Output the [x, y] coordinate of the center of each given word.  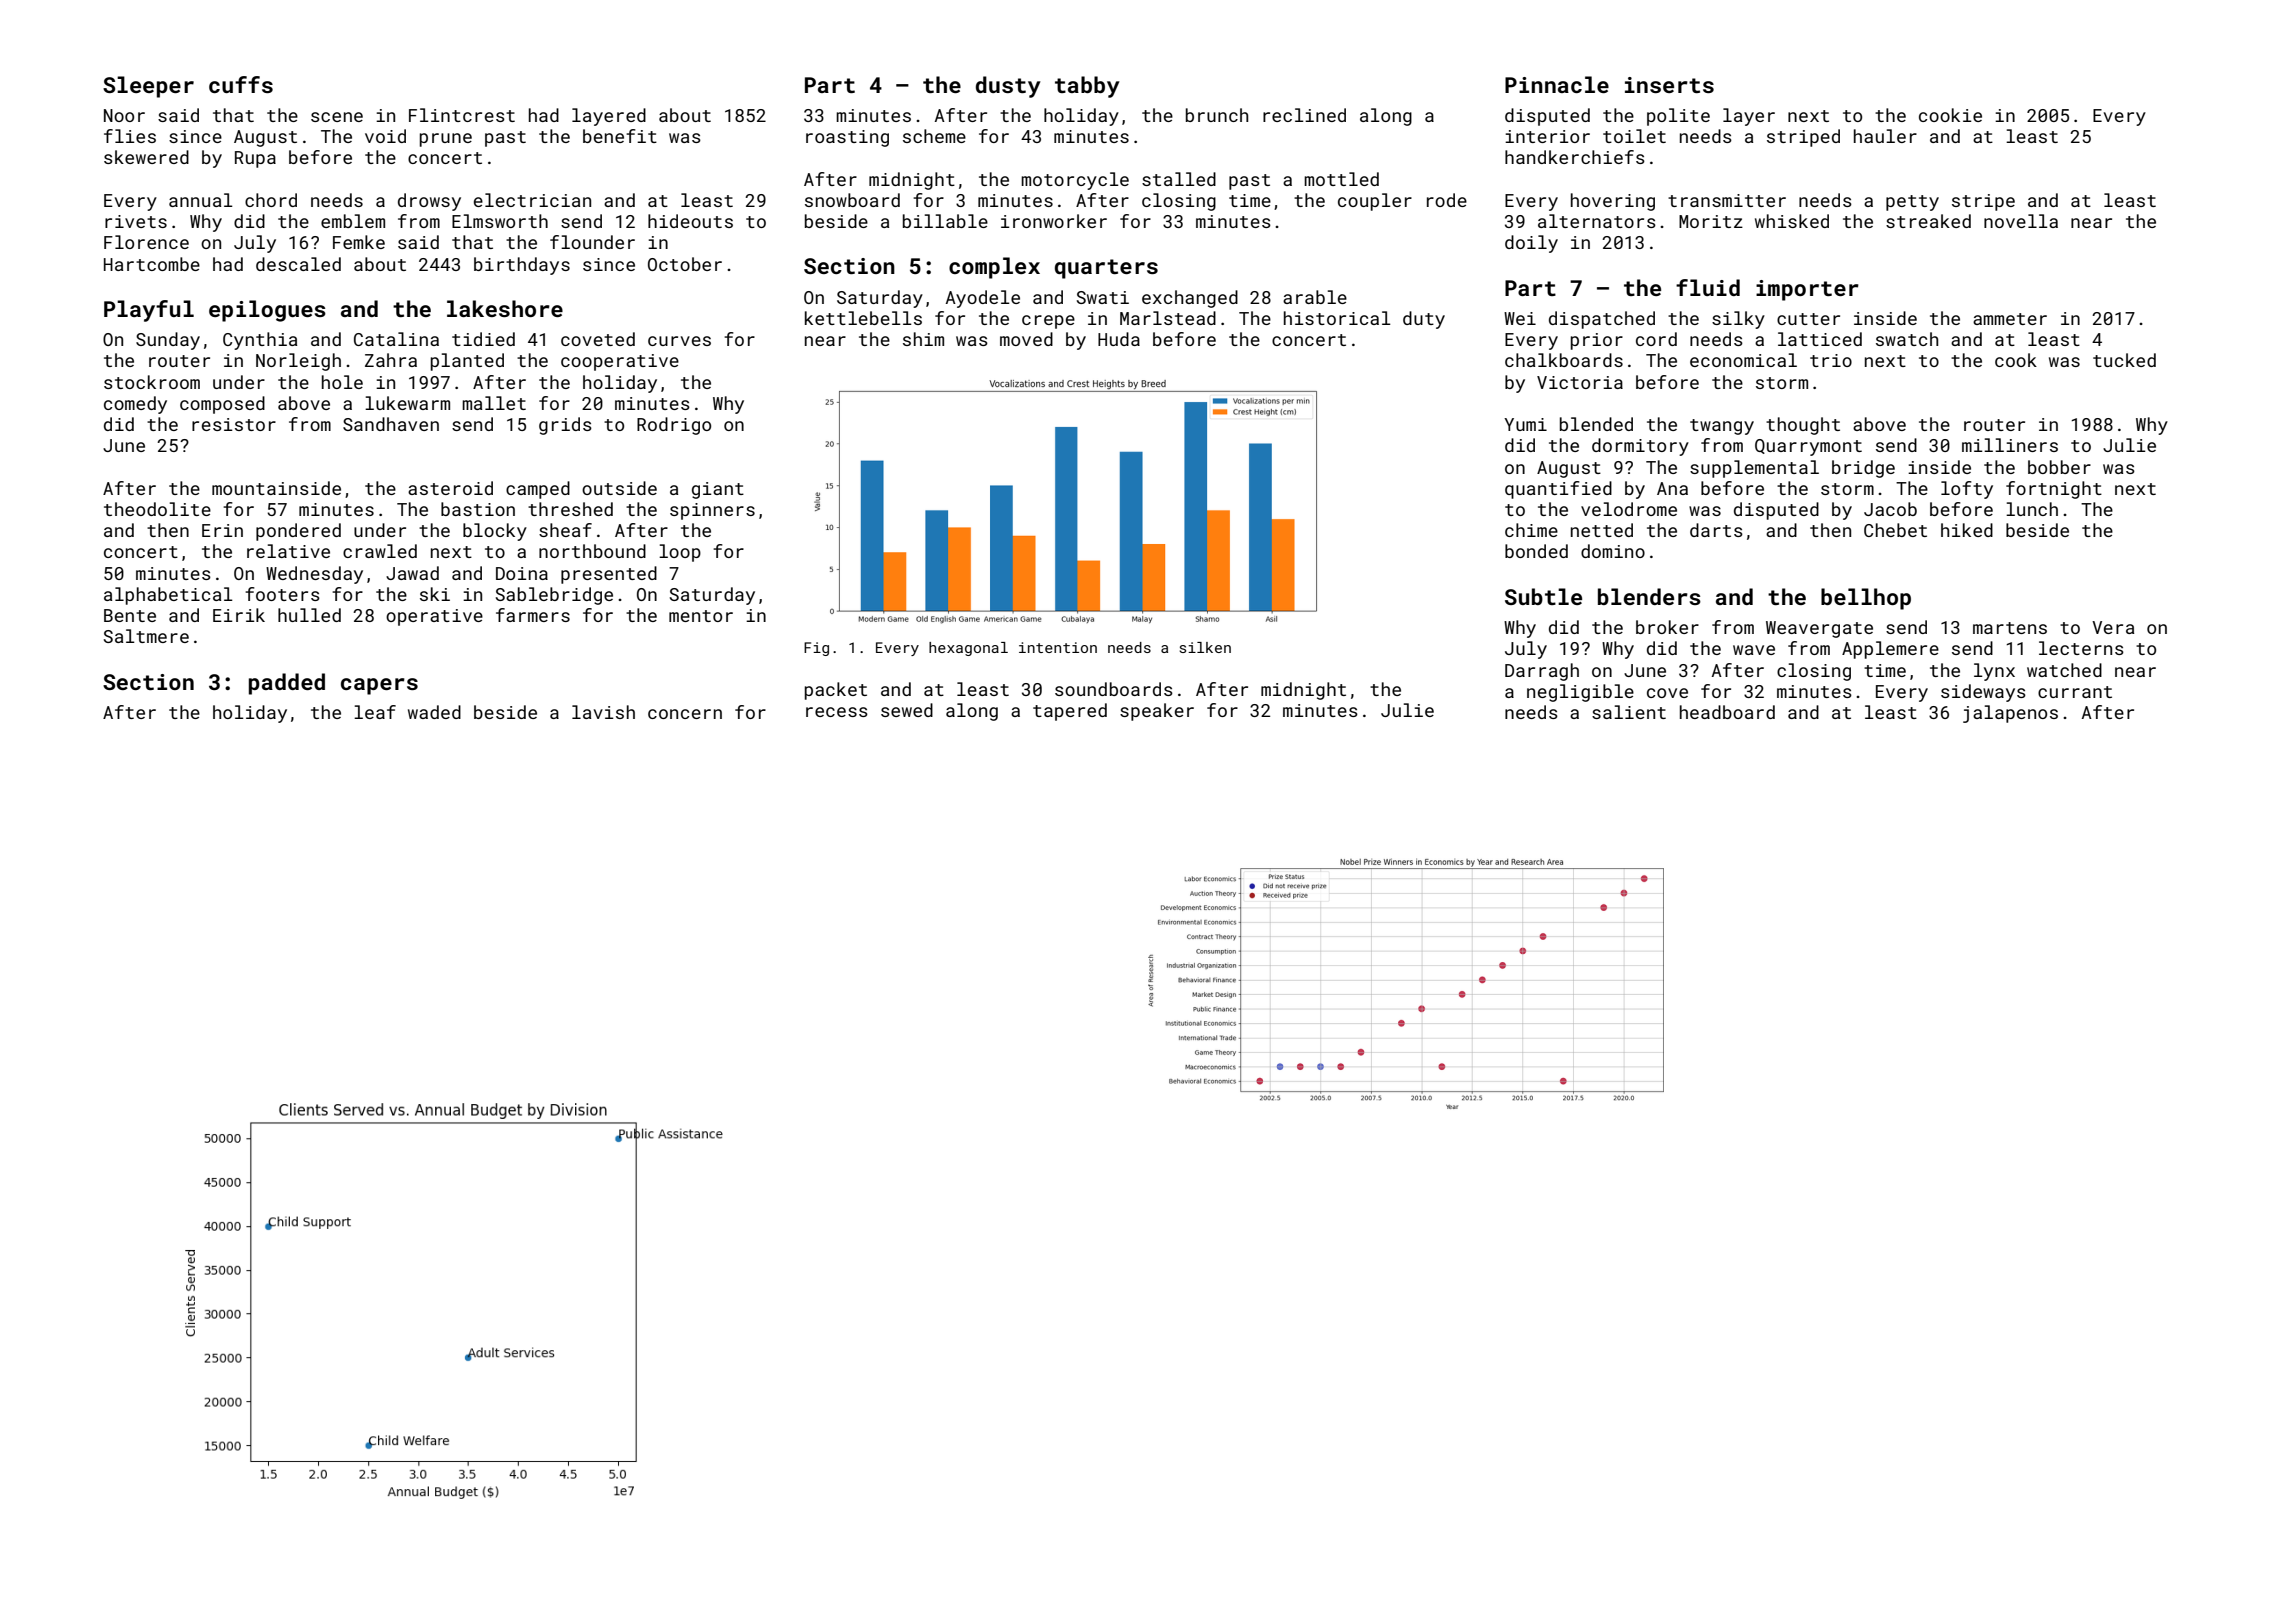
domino [1613, 551]
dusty [1008, 87]
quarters [1106, 269]
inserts [1669, 85]
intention [1058, 647]
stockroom [152, 382]
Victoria [1580, 382]
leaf [375, 712]
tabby [1087, 87]
